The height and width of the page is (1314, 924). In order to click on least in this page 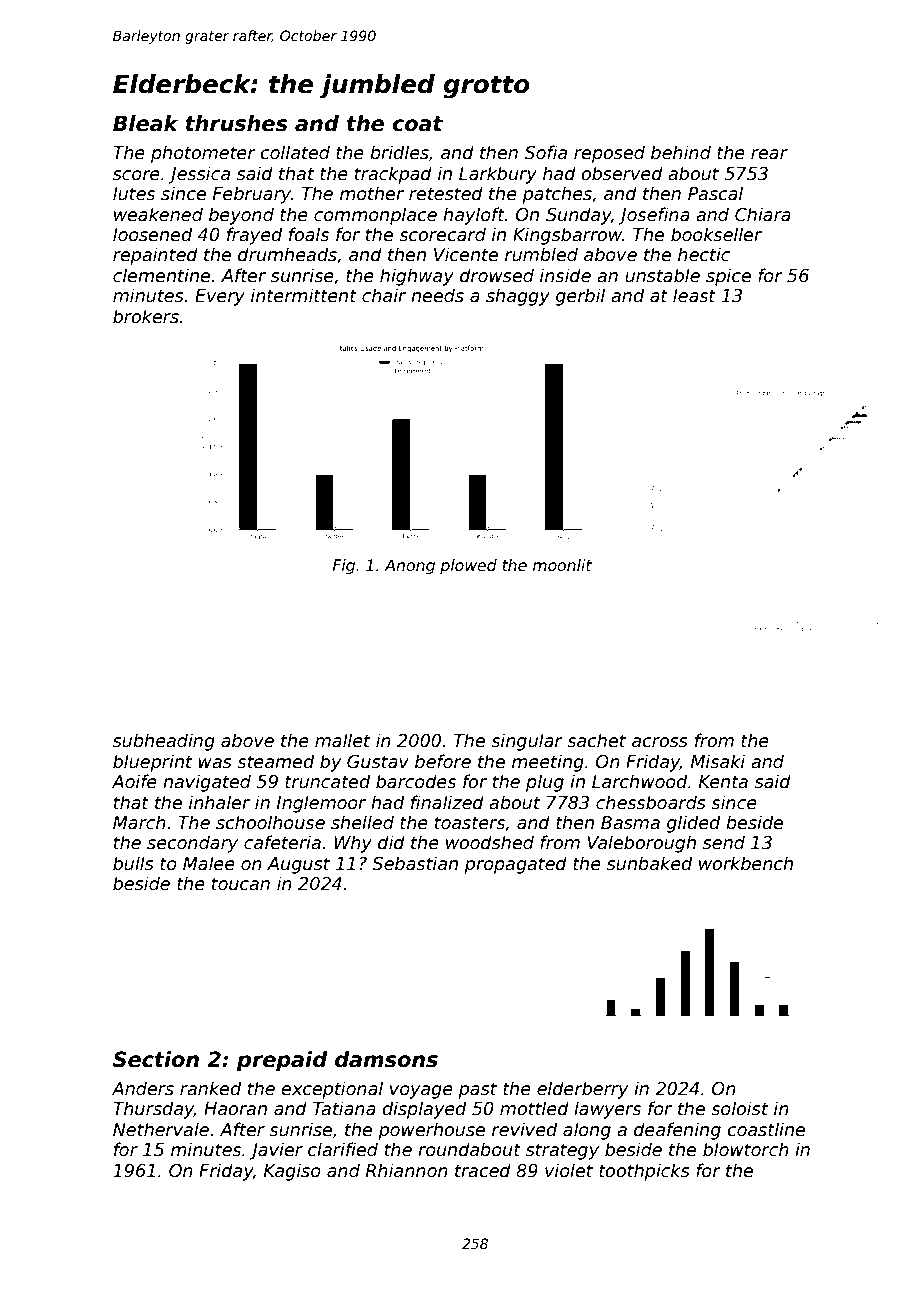, I will do `click(694, 295)`.
